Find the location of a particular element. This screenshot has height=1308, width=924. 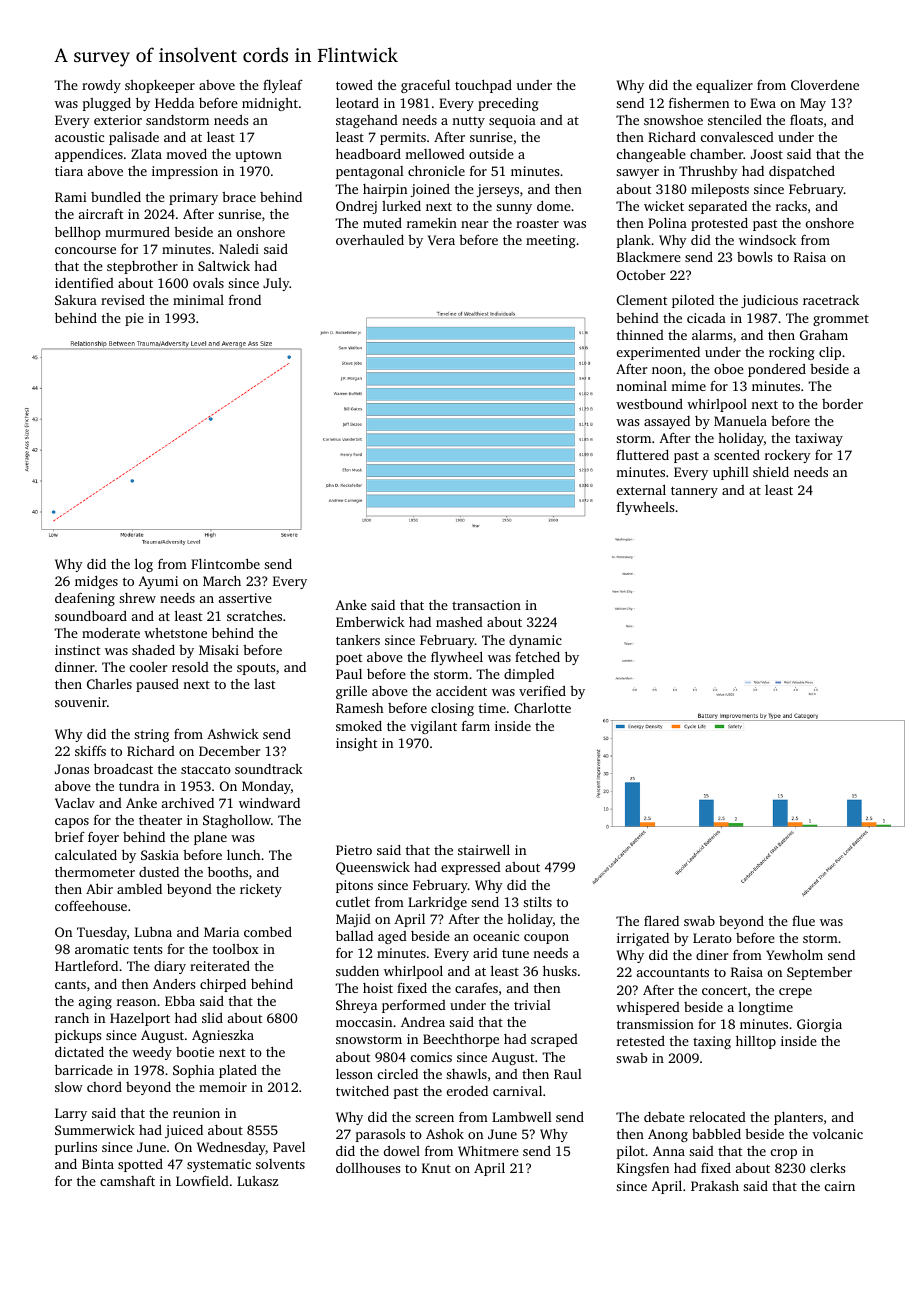

flue is located at coordinates (803, 921).
